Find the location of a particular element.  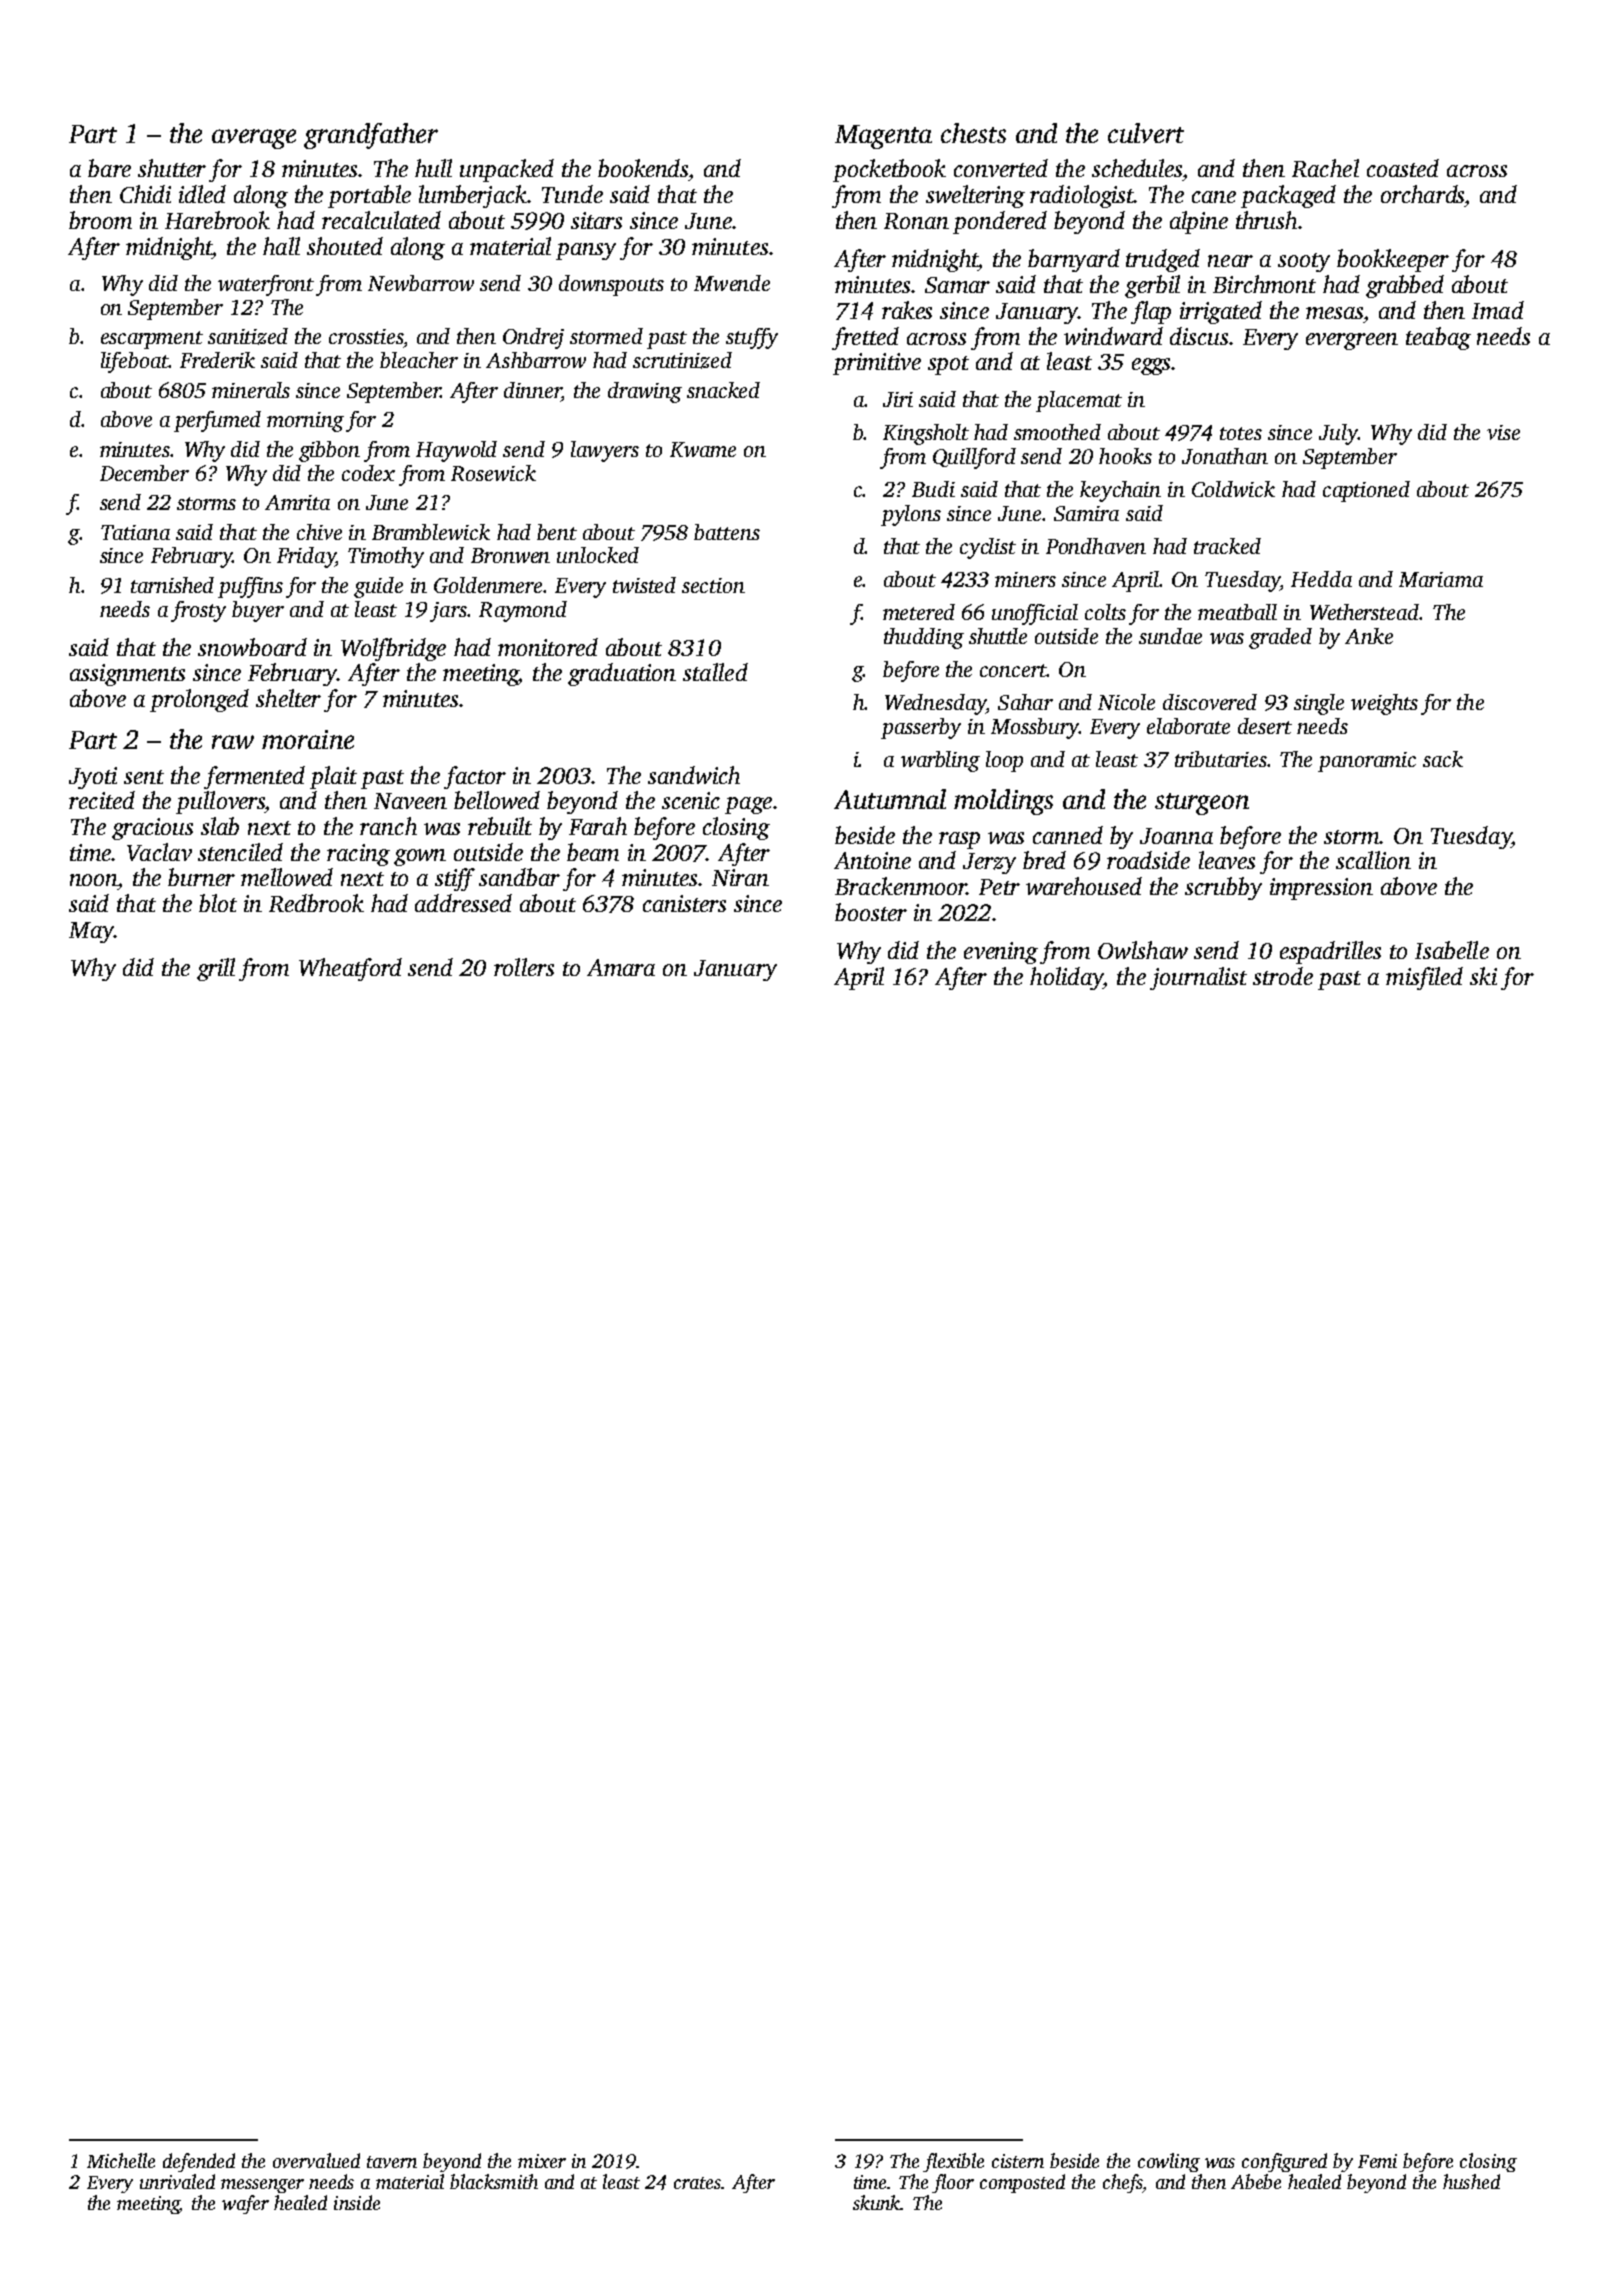

hall is located at coordinates (281, 246).
